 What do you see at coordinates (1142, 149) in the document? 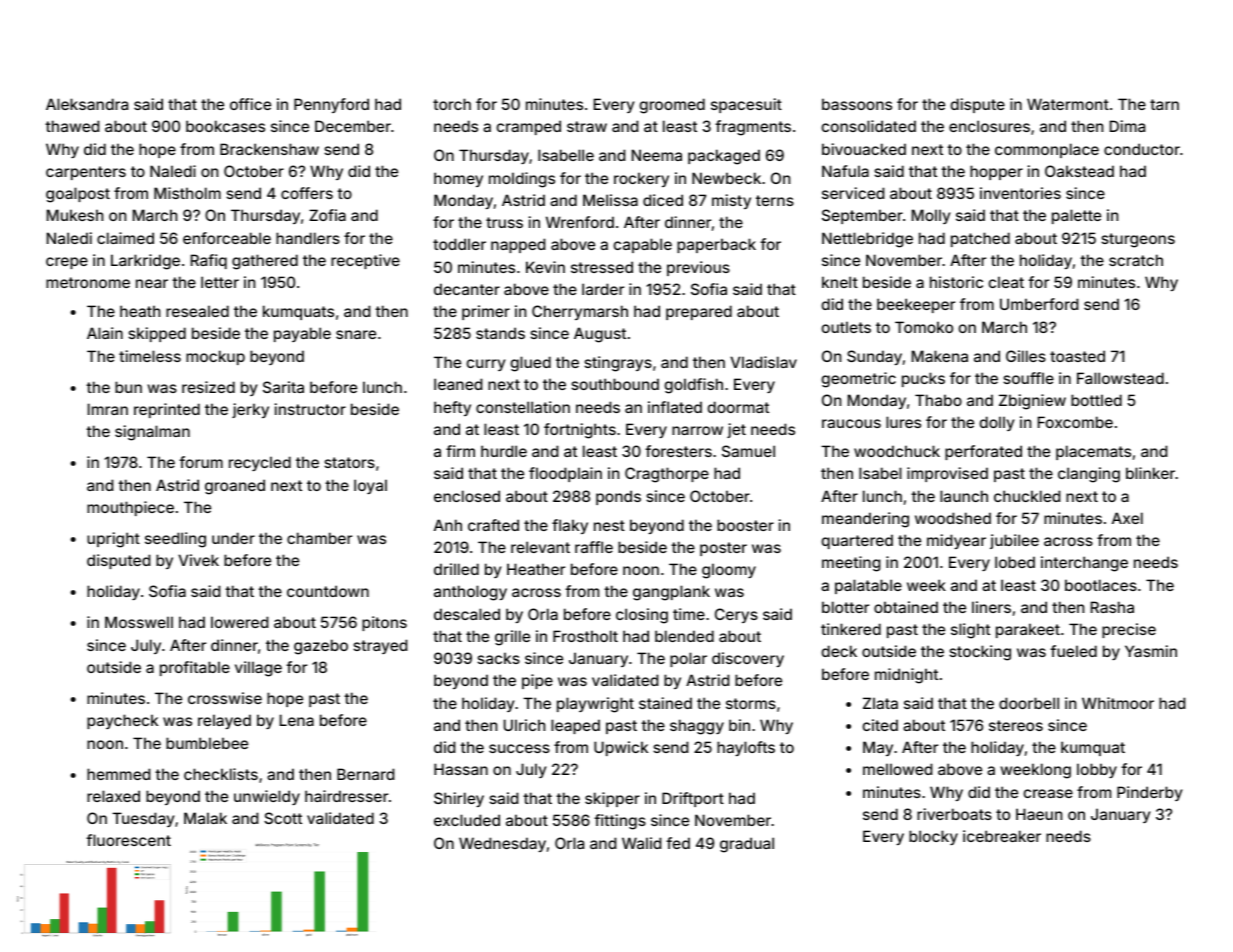
I see `conductor` at bounding box center [1142, 149].
